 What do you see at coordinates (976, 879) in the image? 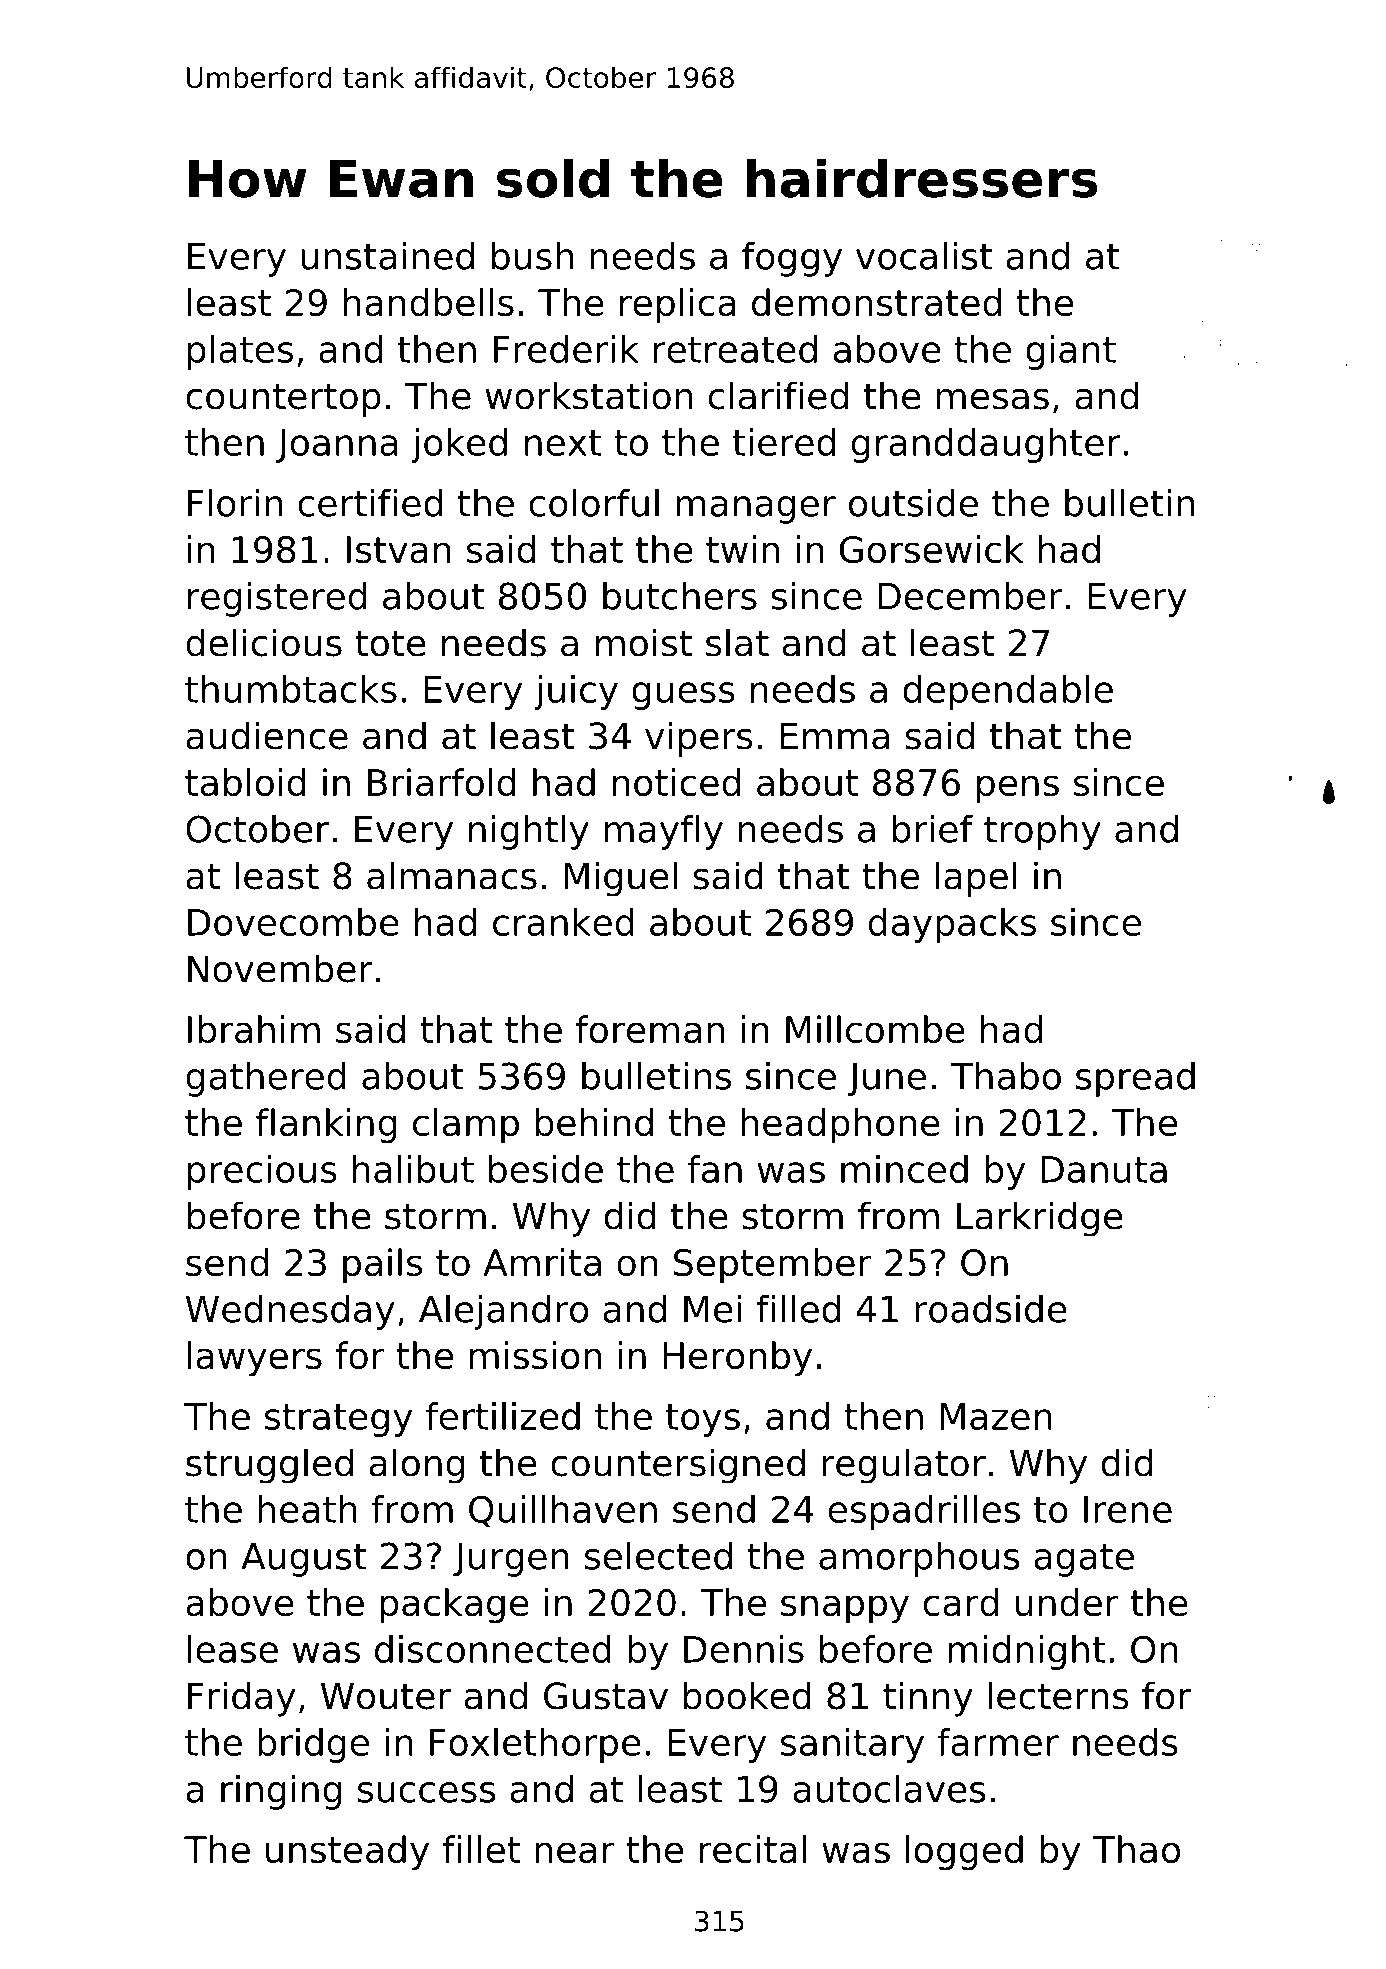
I see `lapel` at bounding box center [976, 879].
